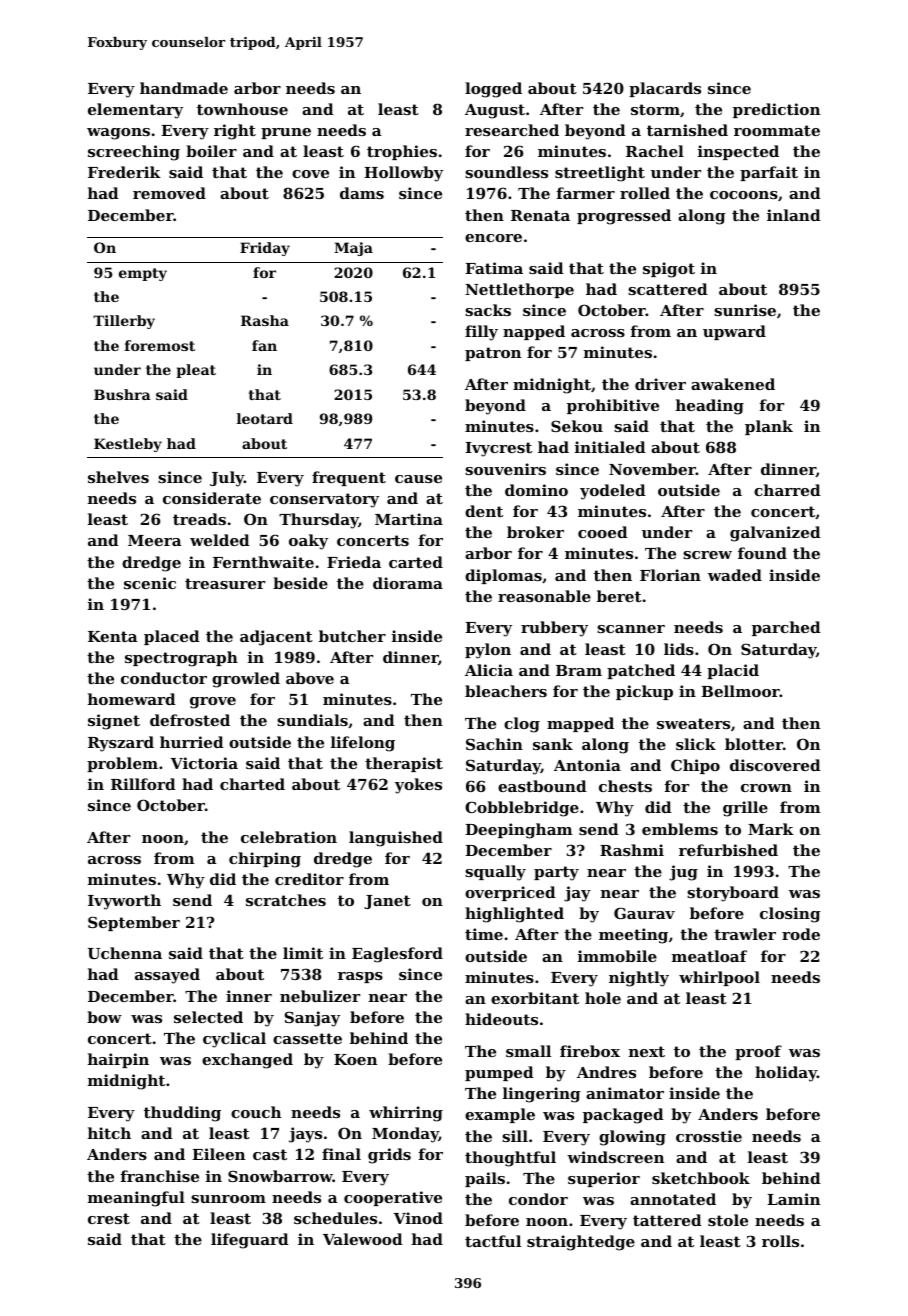  What do you see at coordinates (220, 540) in the document?
I see `welded` at bounding box center [220, 540].
